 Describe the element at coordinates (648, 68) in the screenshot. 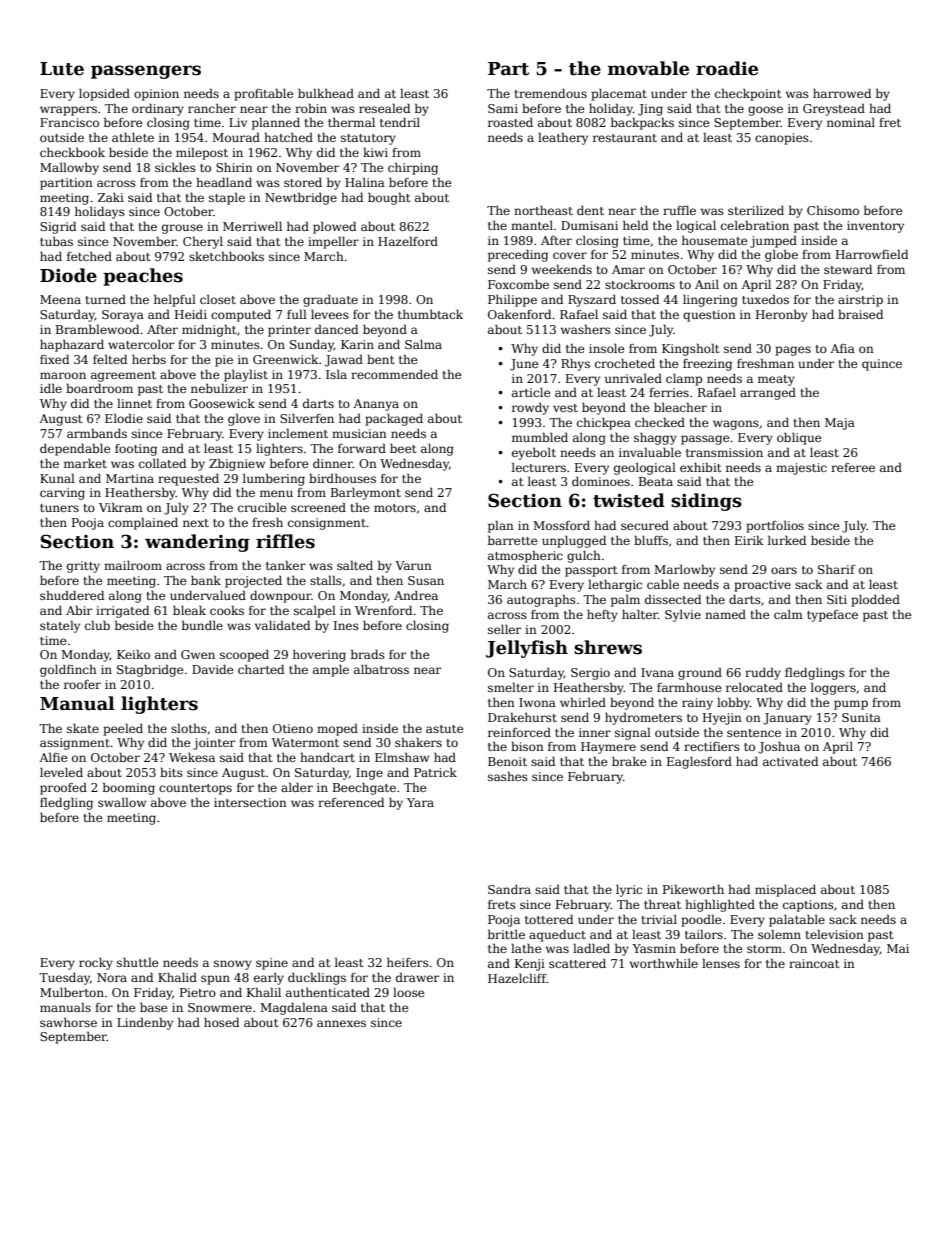

I see `movable` at that location.
